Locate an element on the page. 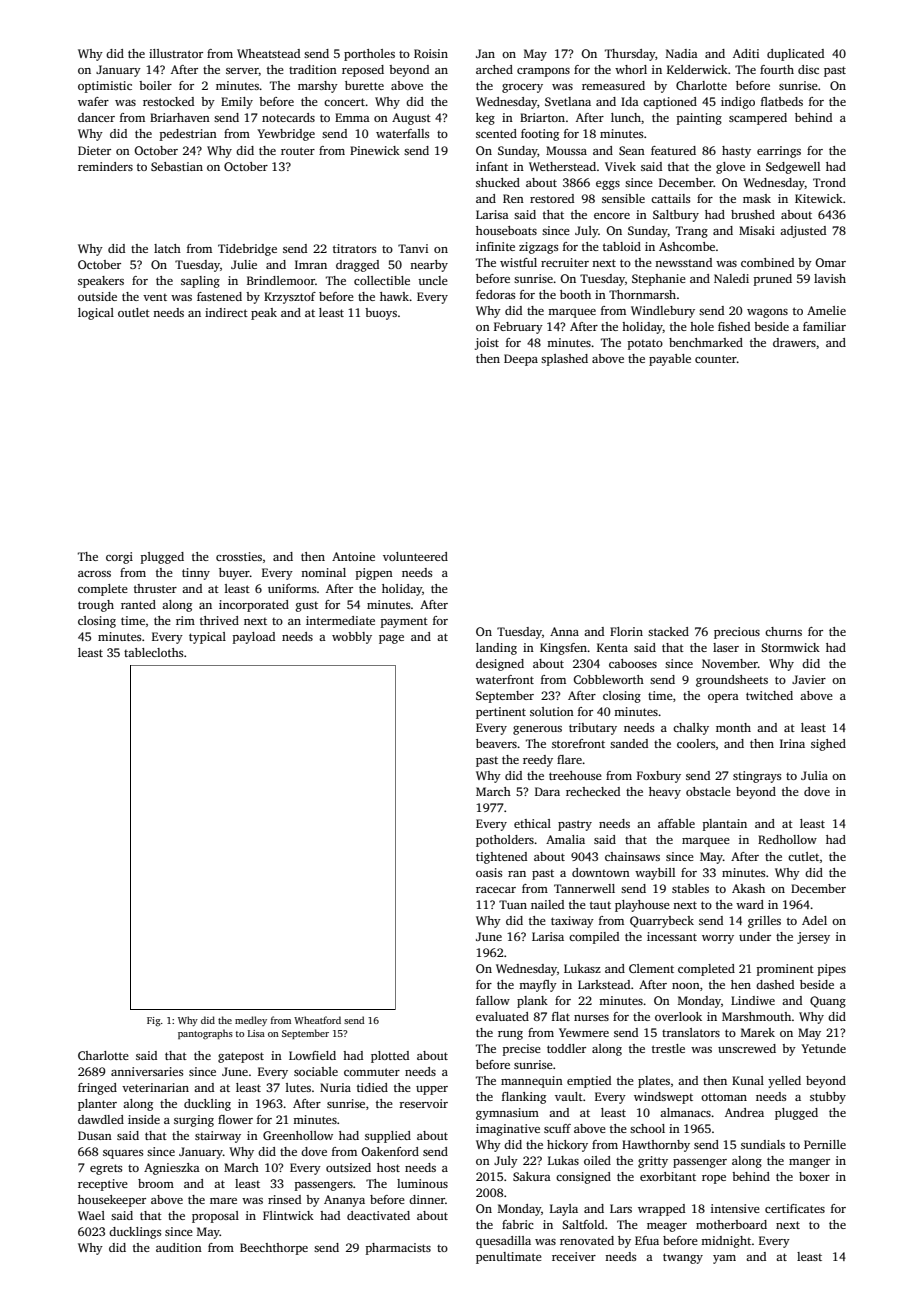  pharmacists is located at coordinates (398, 1249).
